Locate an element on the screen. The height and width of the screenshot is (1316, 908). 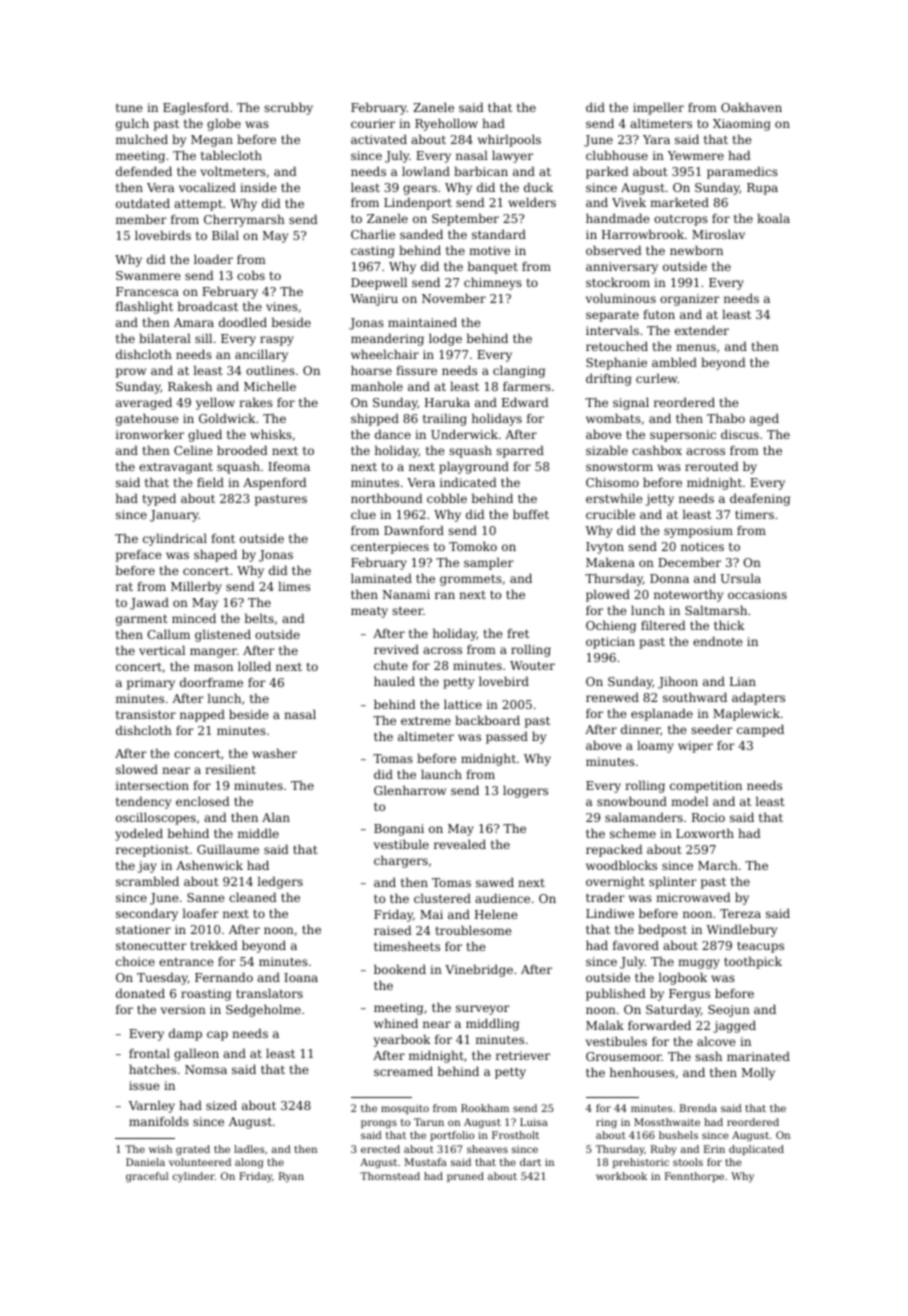
Guillaume is located at coordinates (228, 849).
